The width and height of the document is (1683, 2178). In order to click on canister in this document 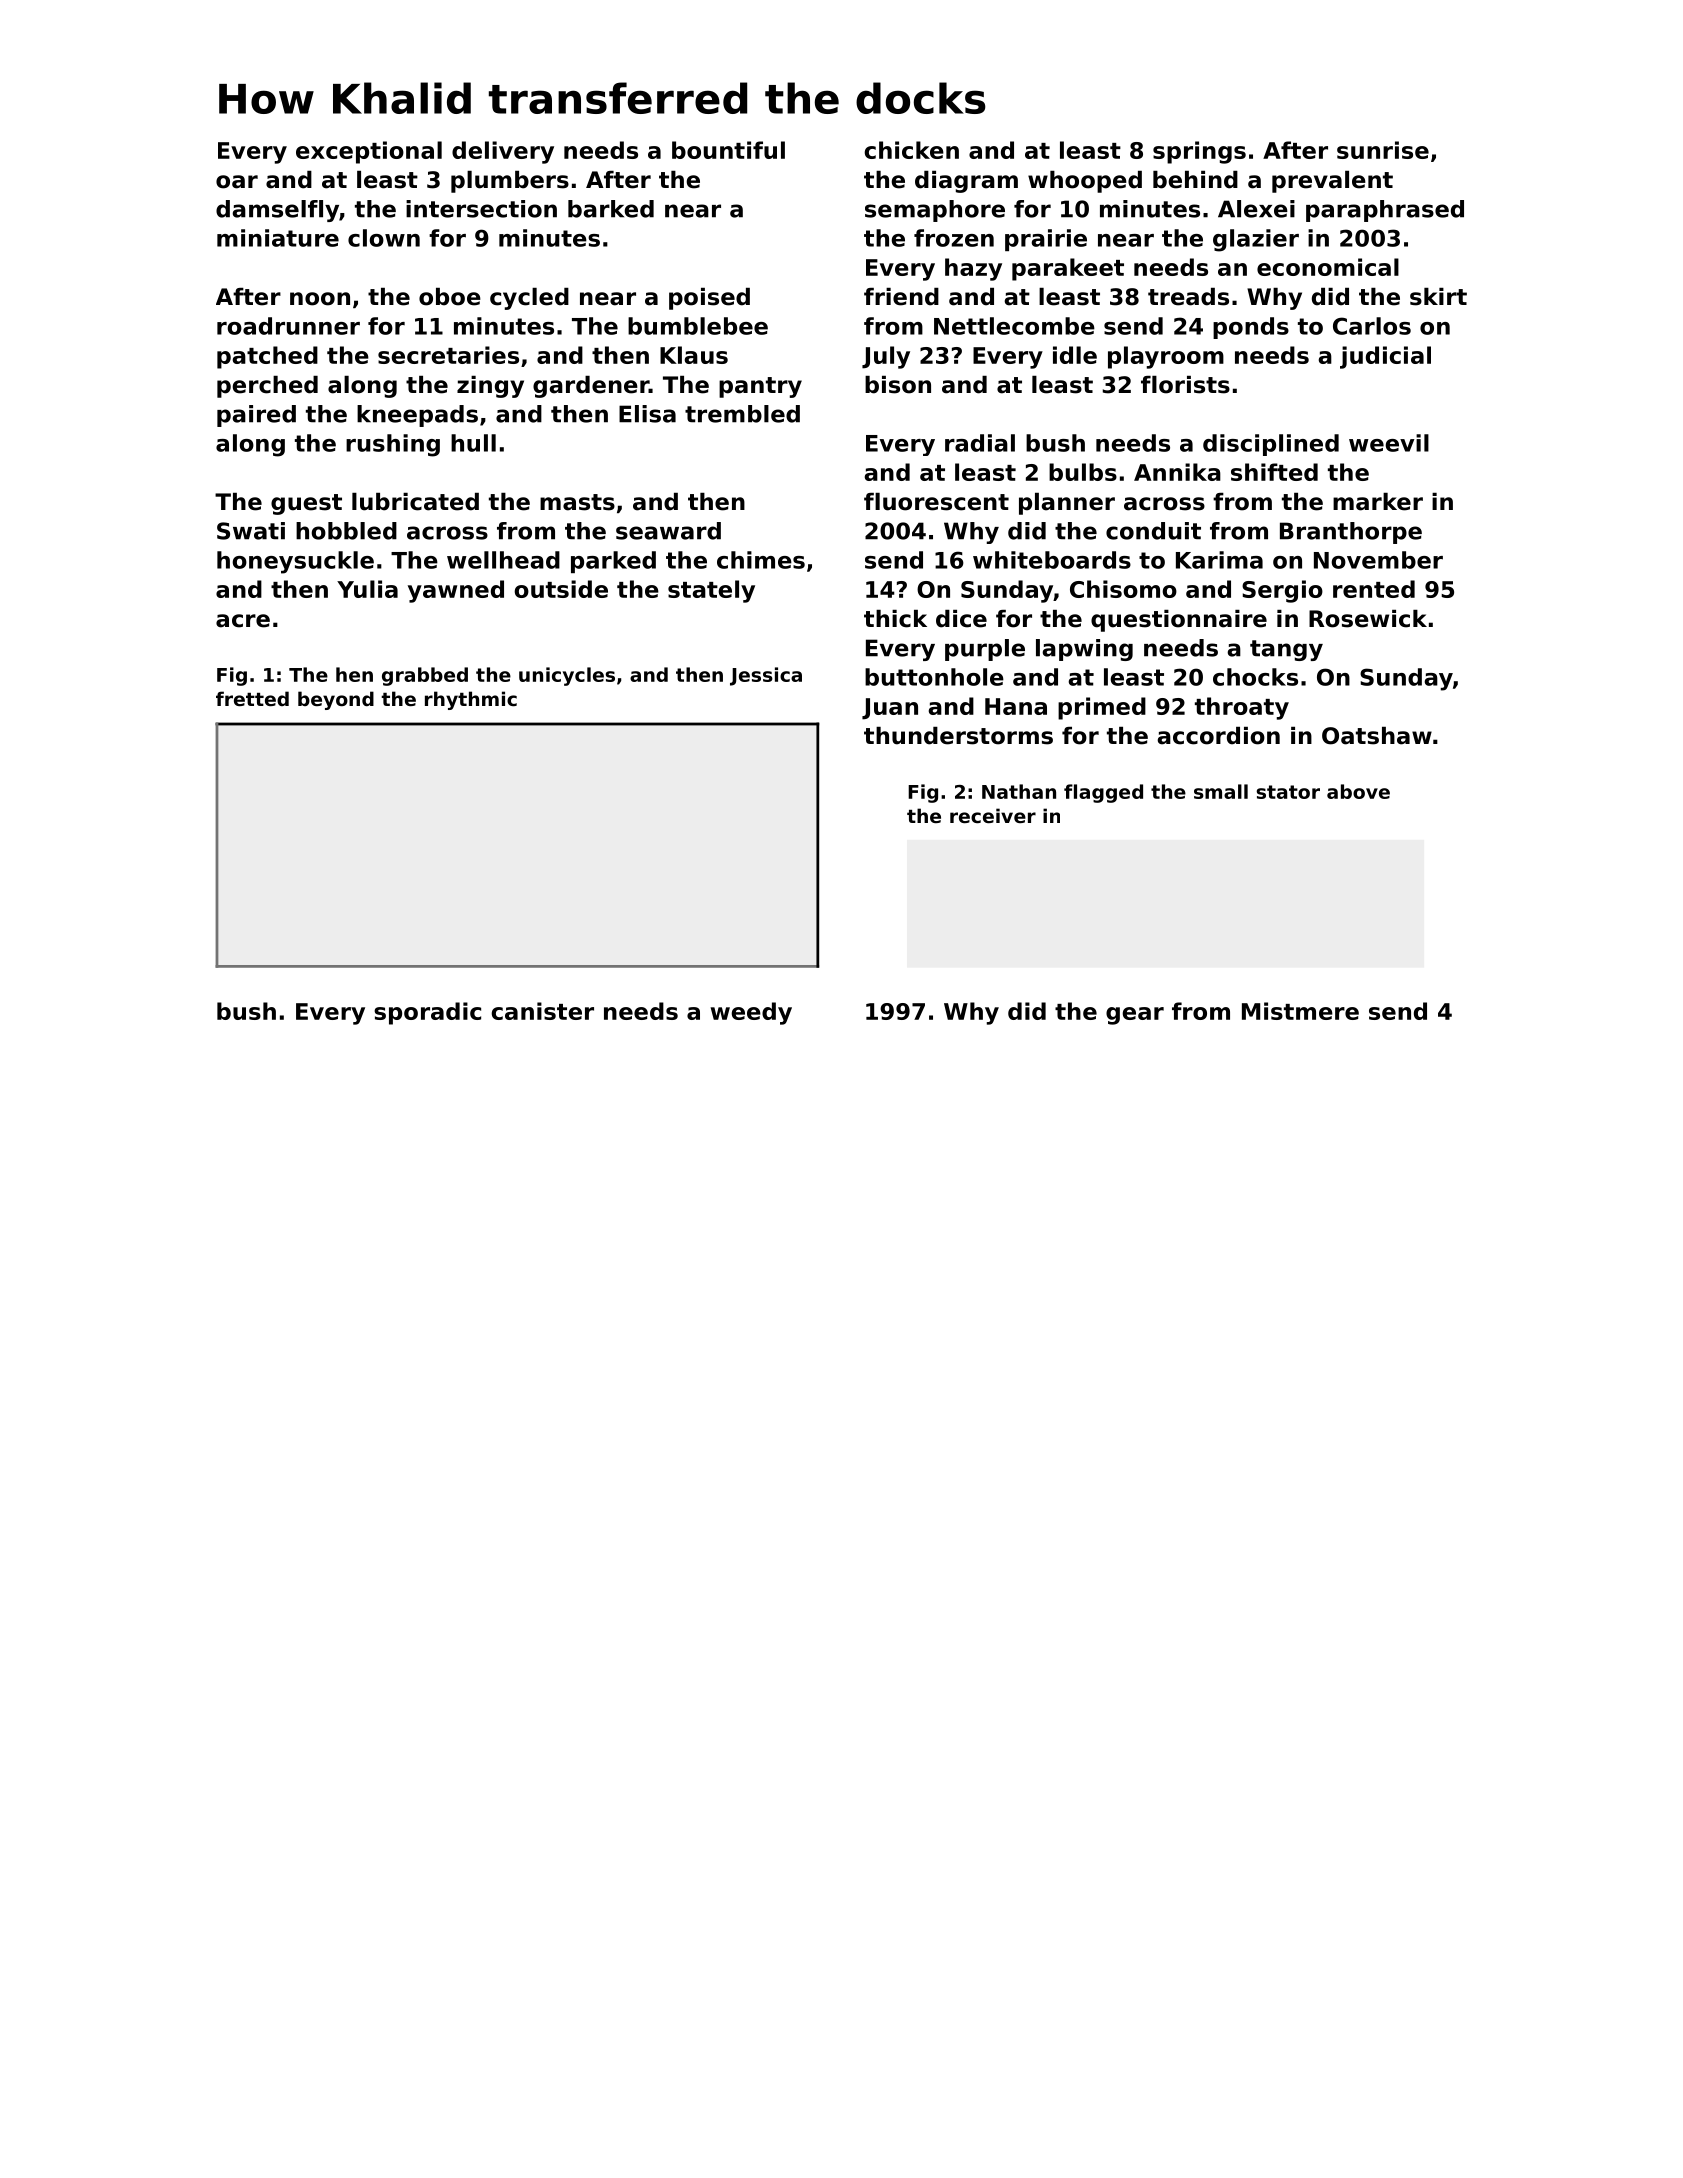, I will do `click(542, 1011)`.
